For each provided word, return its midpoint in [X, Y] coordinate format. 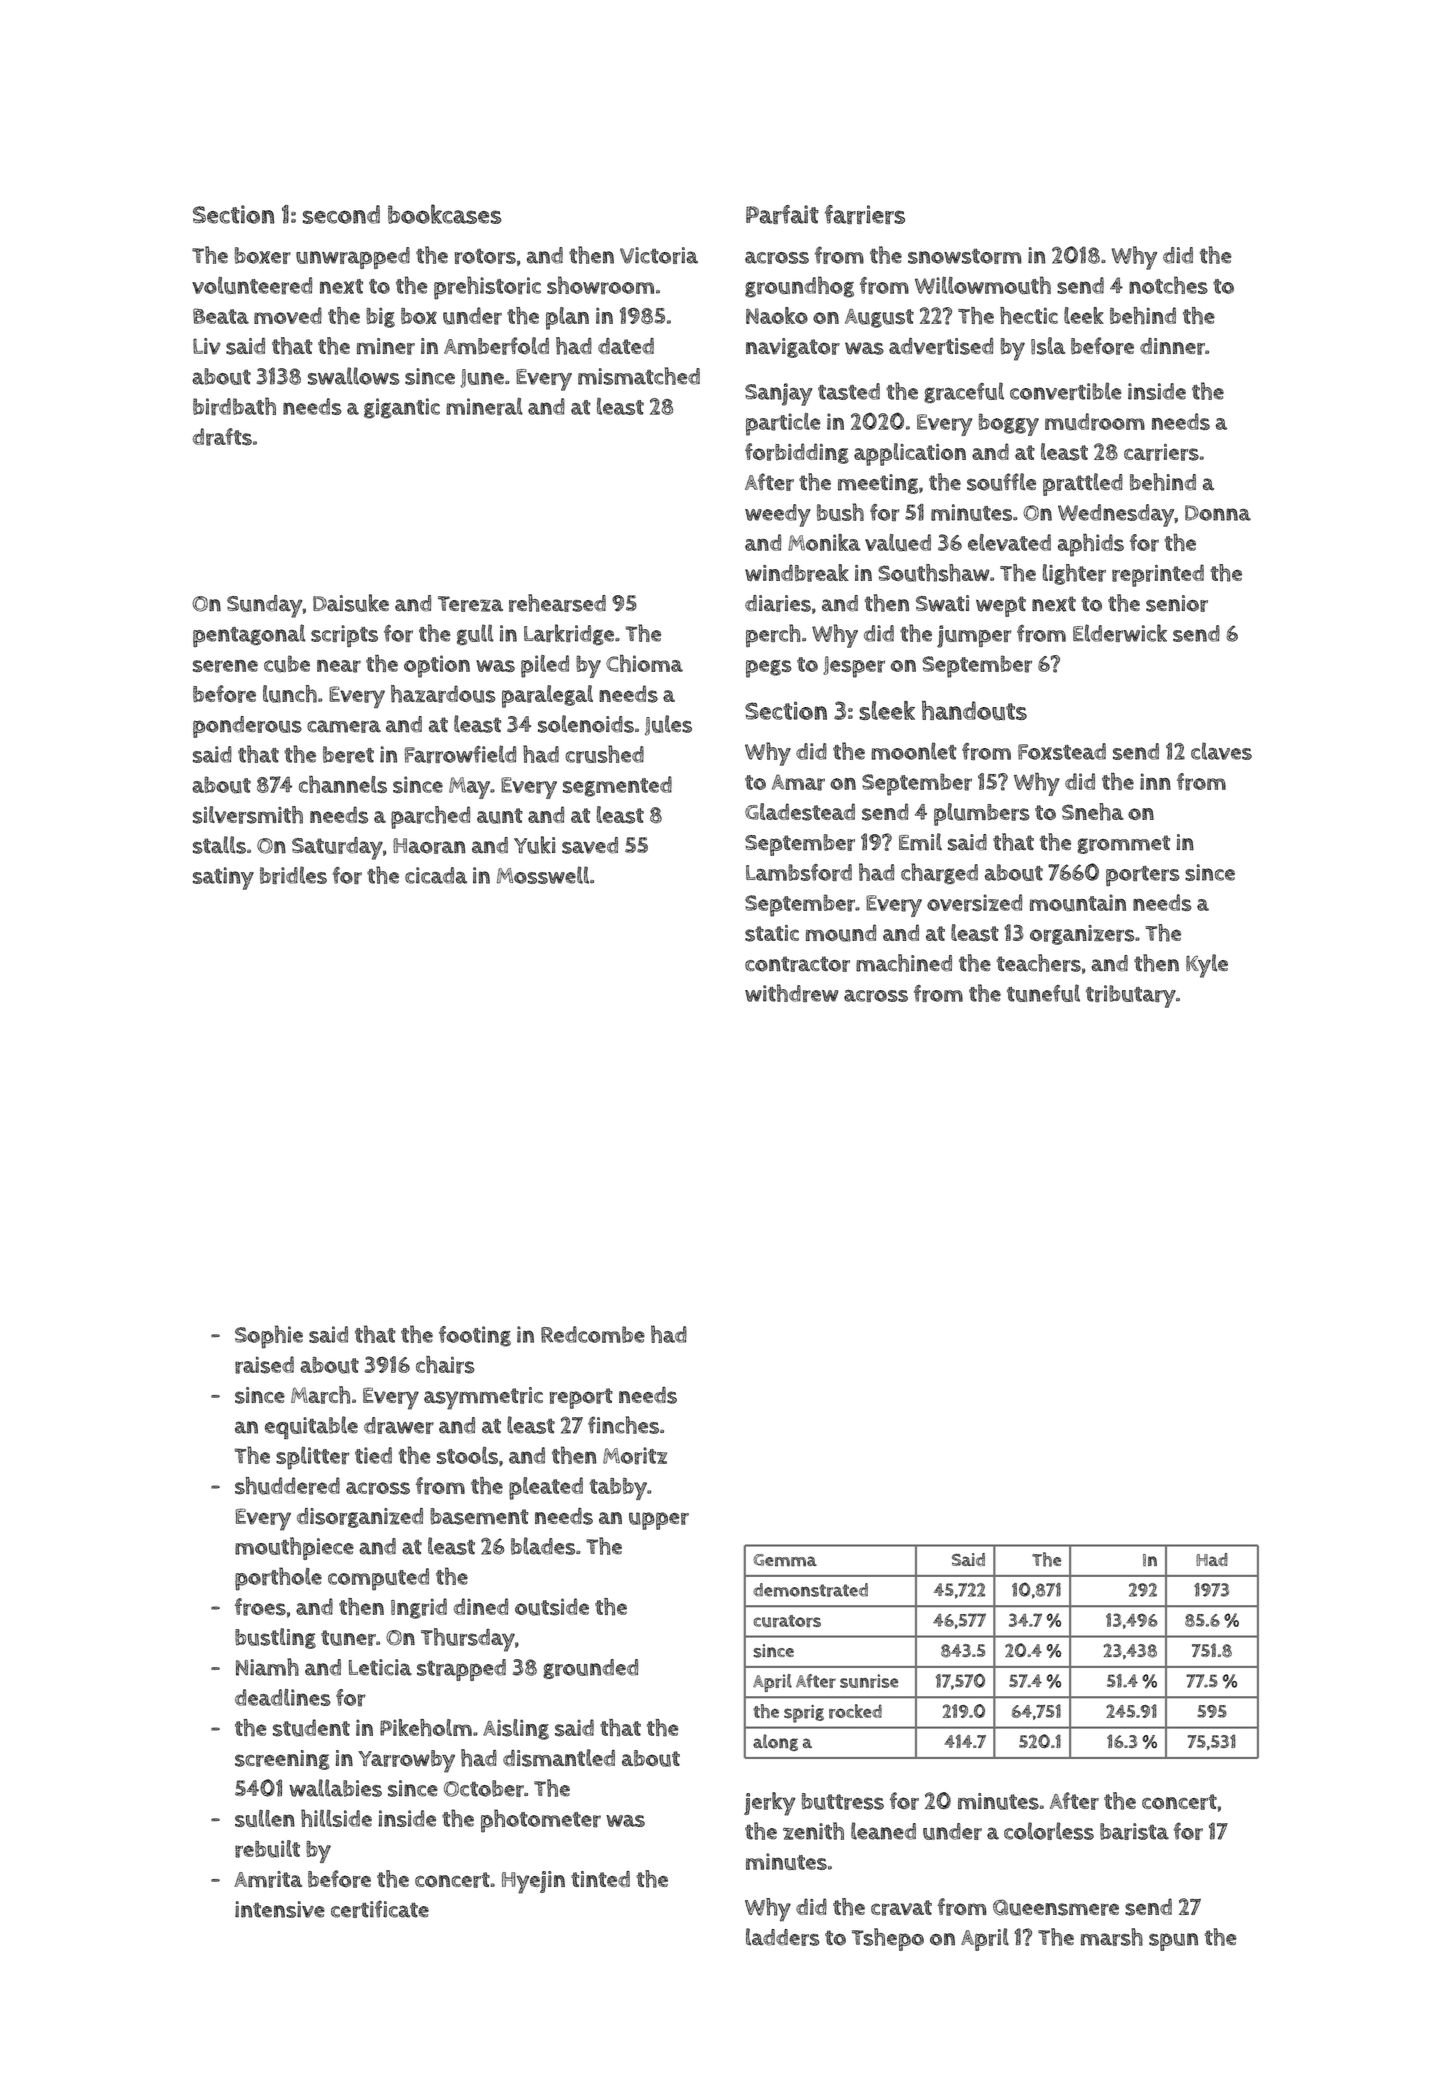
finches [623, 1425]
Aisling [516, 1729]
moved [288, 315]
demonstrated [810, 1590]
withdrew [792, 993]
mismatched [639, 376]
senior [1177, 603]
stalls [219, 845]
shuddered [287, 1486]
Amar [798, 782]
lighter [1074, 574]
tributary [1131, 996]
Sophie [269, 1337]
